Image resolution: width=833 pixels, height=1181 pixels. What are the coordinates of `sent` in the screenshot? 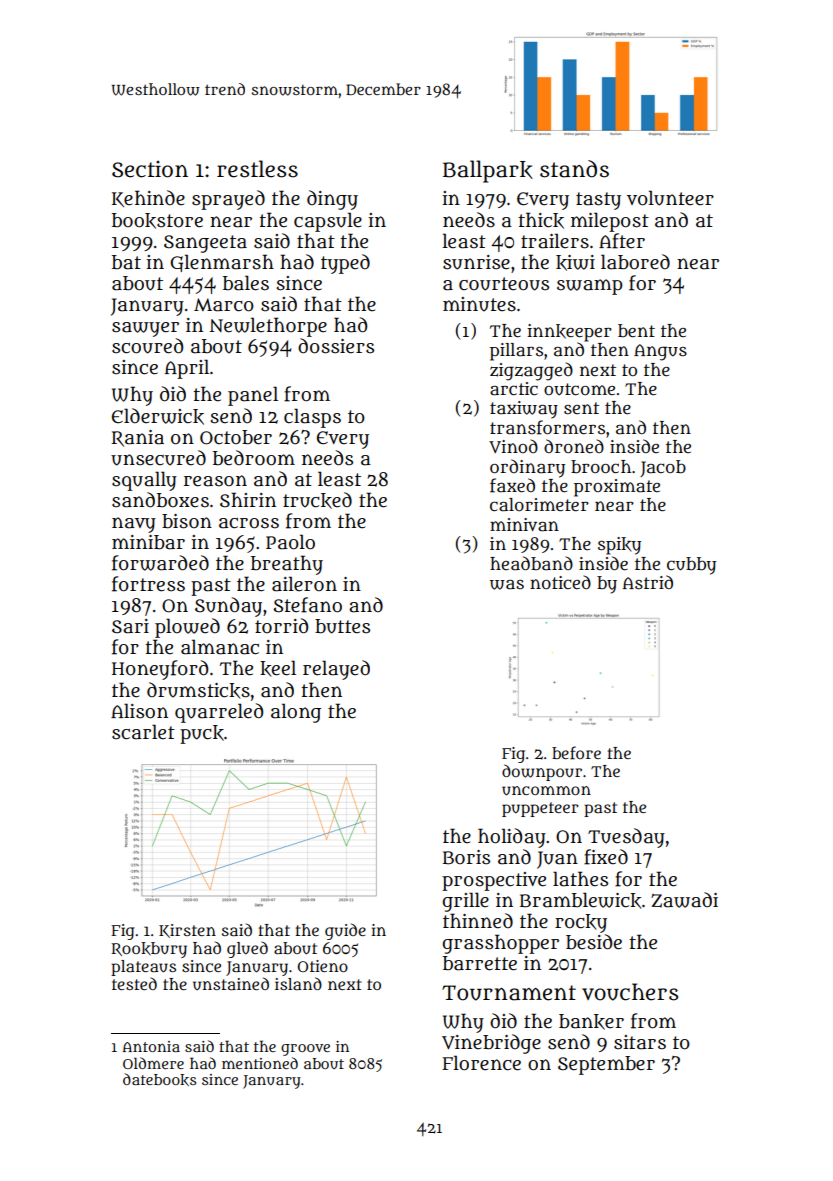 It's located at (581, 408).
